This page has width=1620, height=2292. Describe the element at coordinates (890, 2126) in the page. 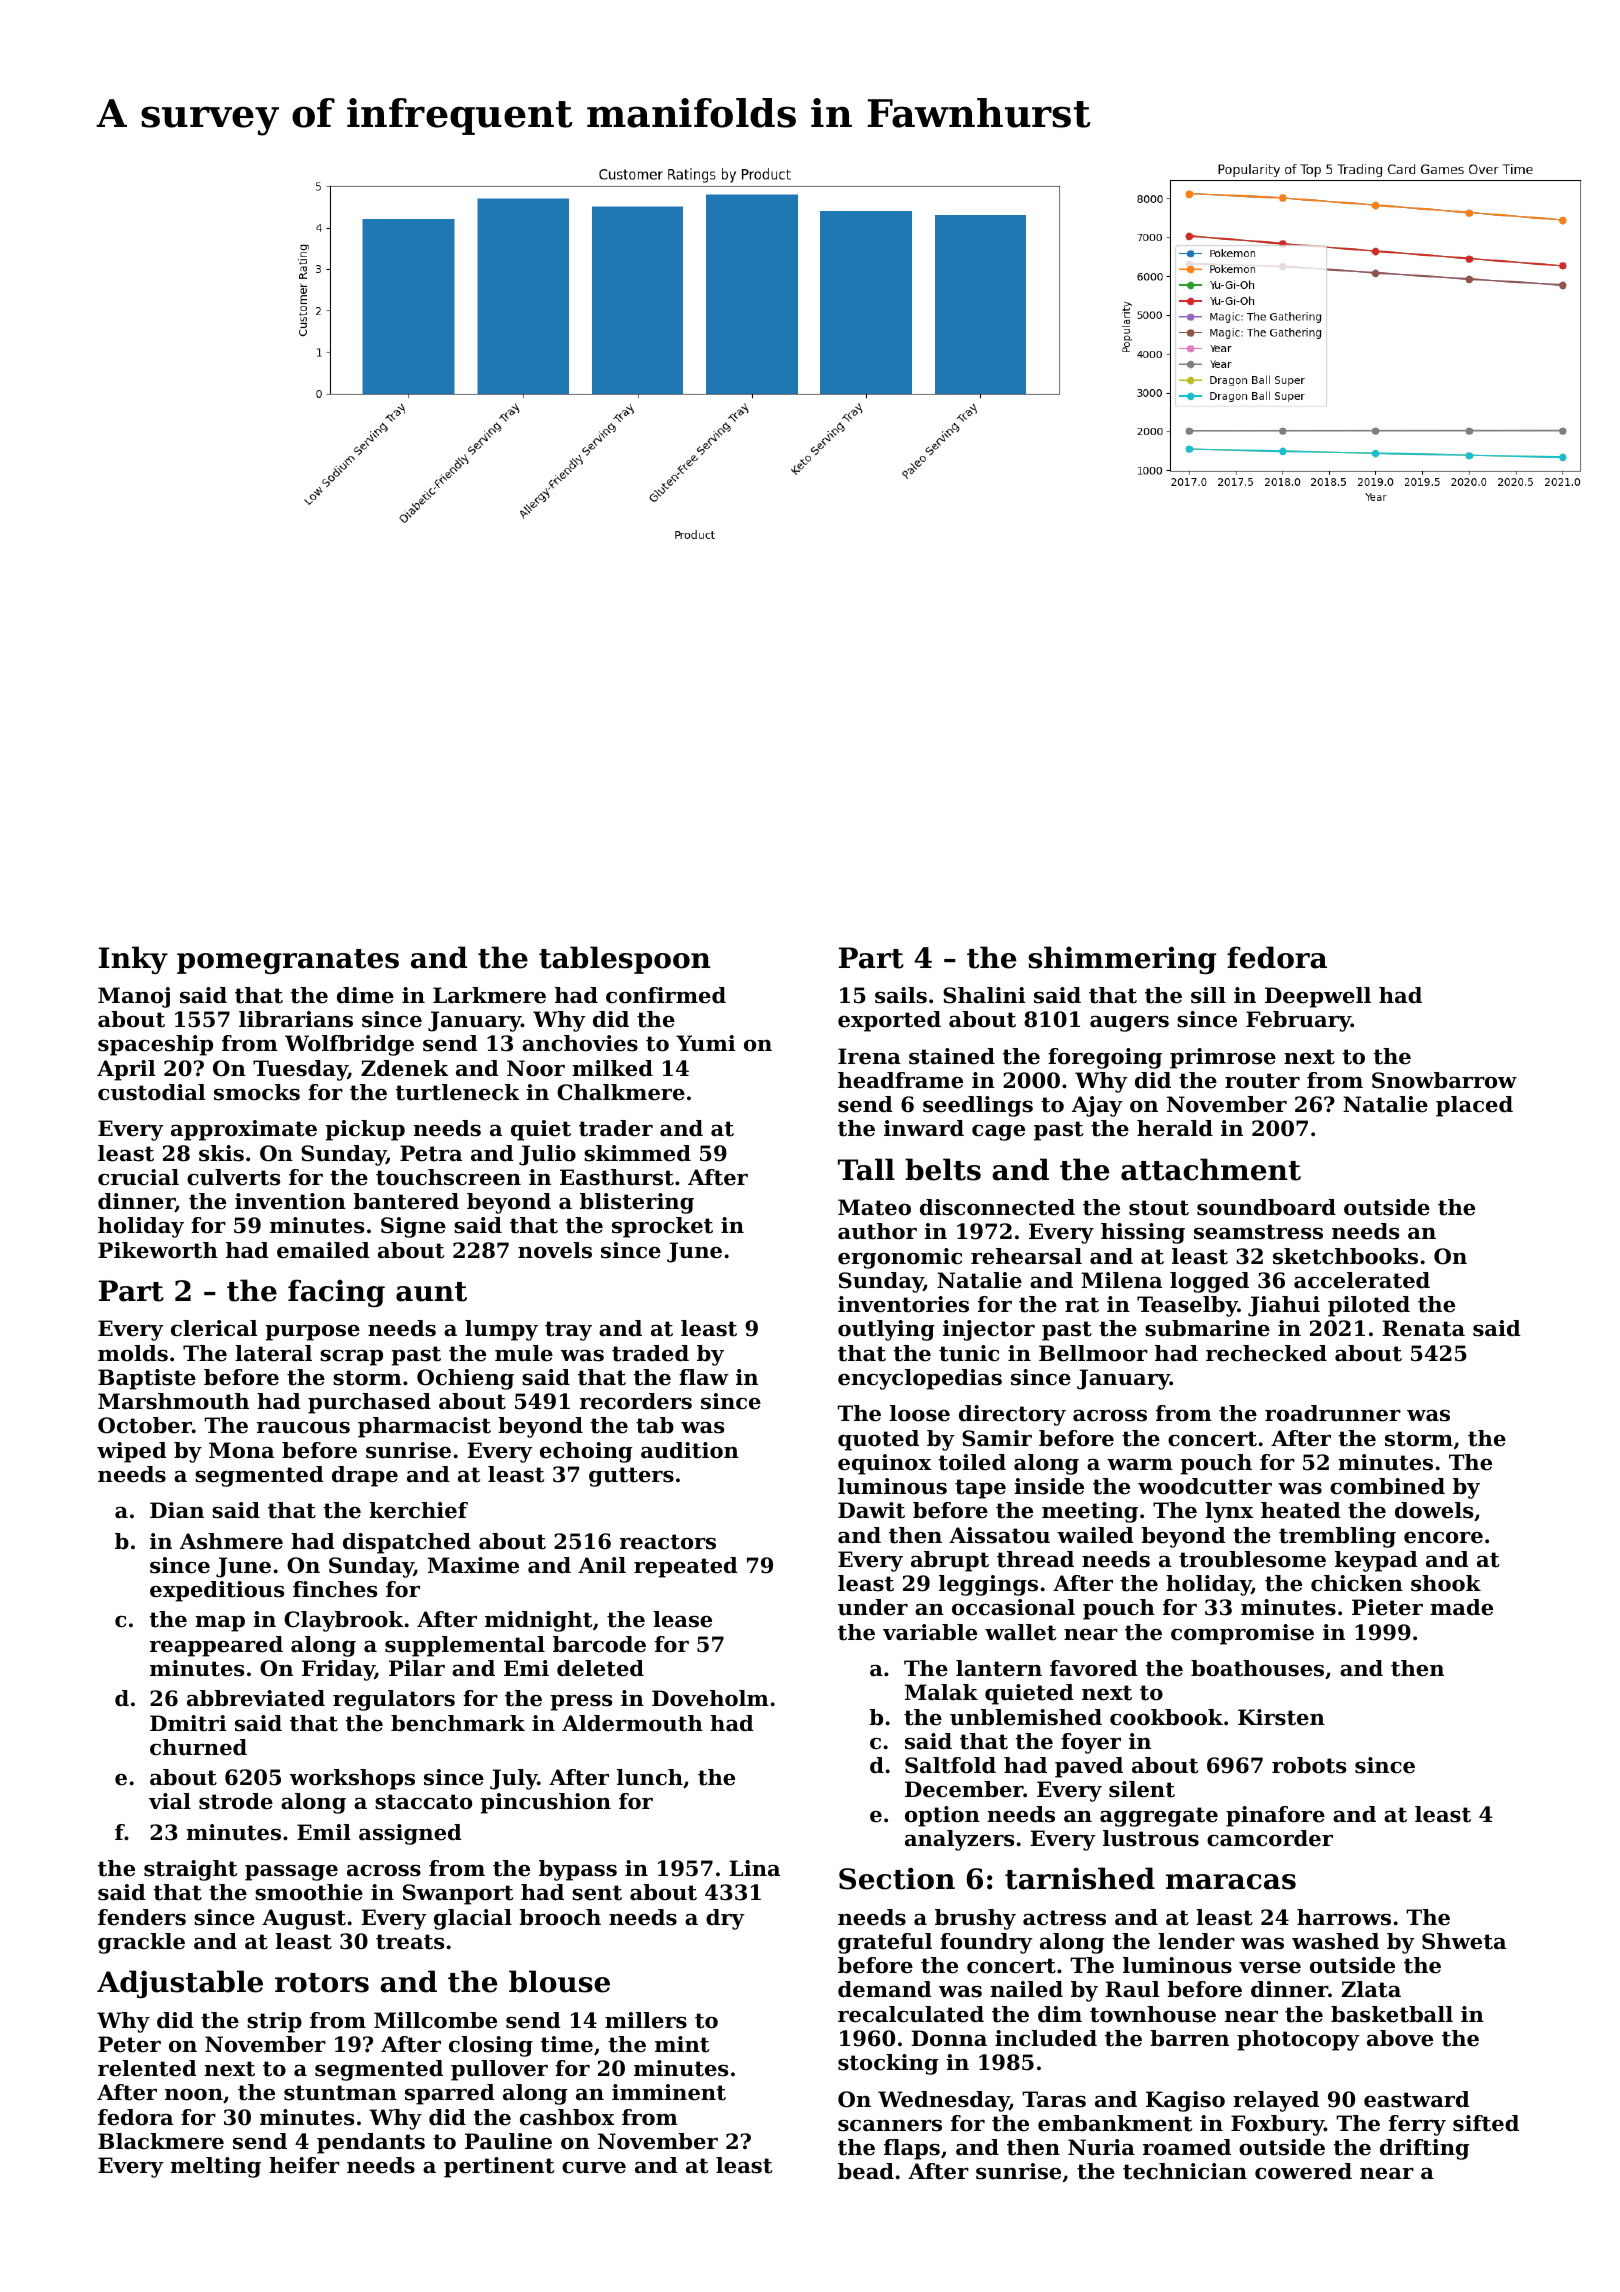

I see `scanners` at that location.
